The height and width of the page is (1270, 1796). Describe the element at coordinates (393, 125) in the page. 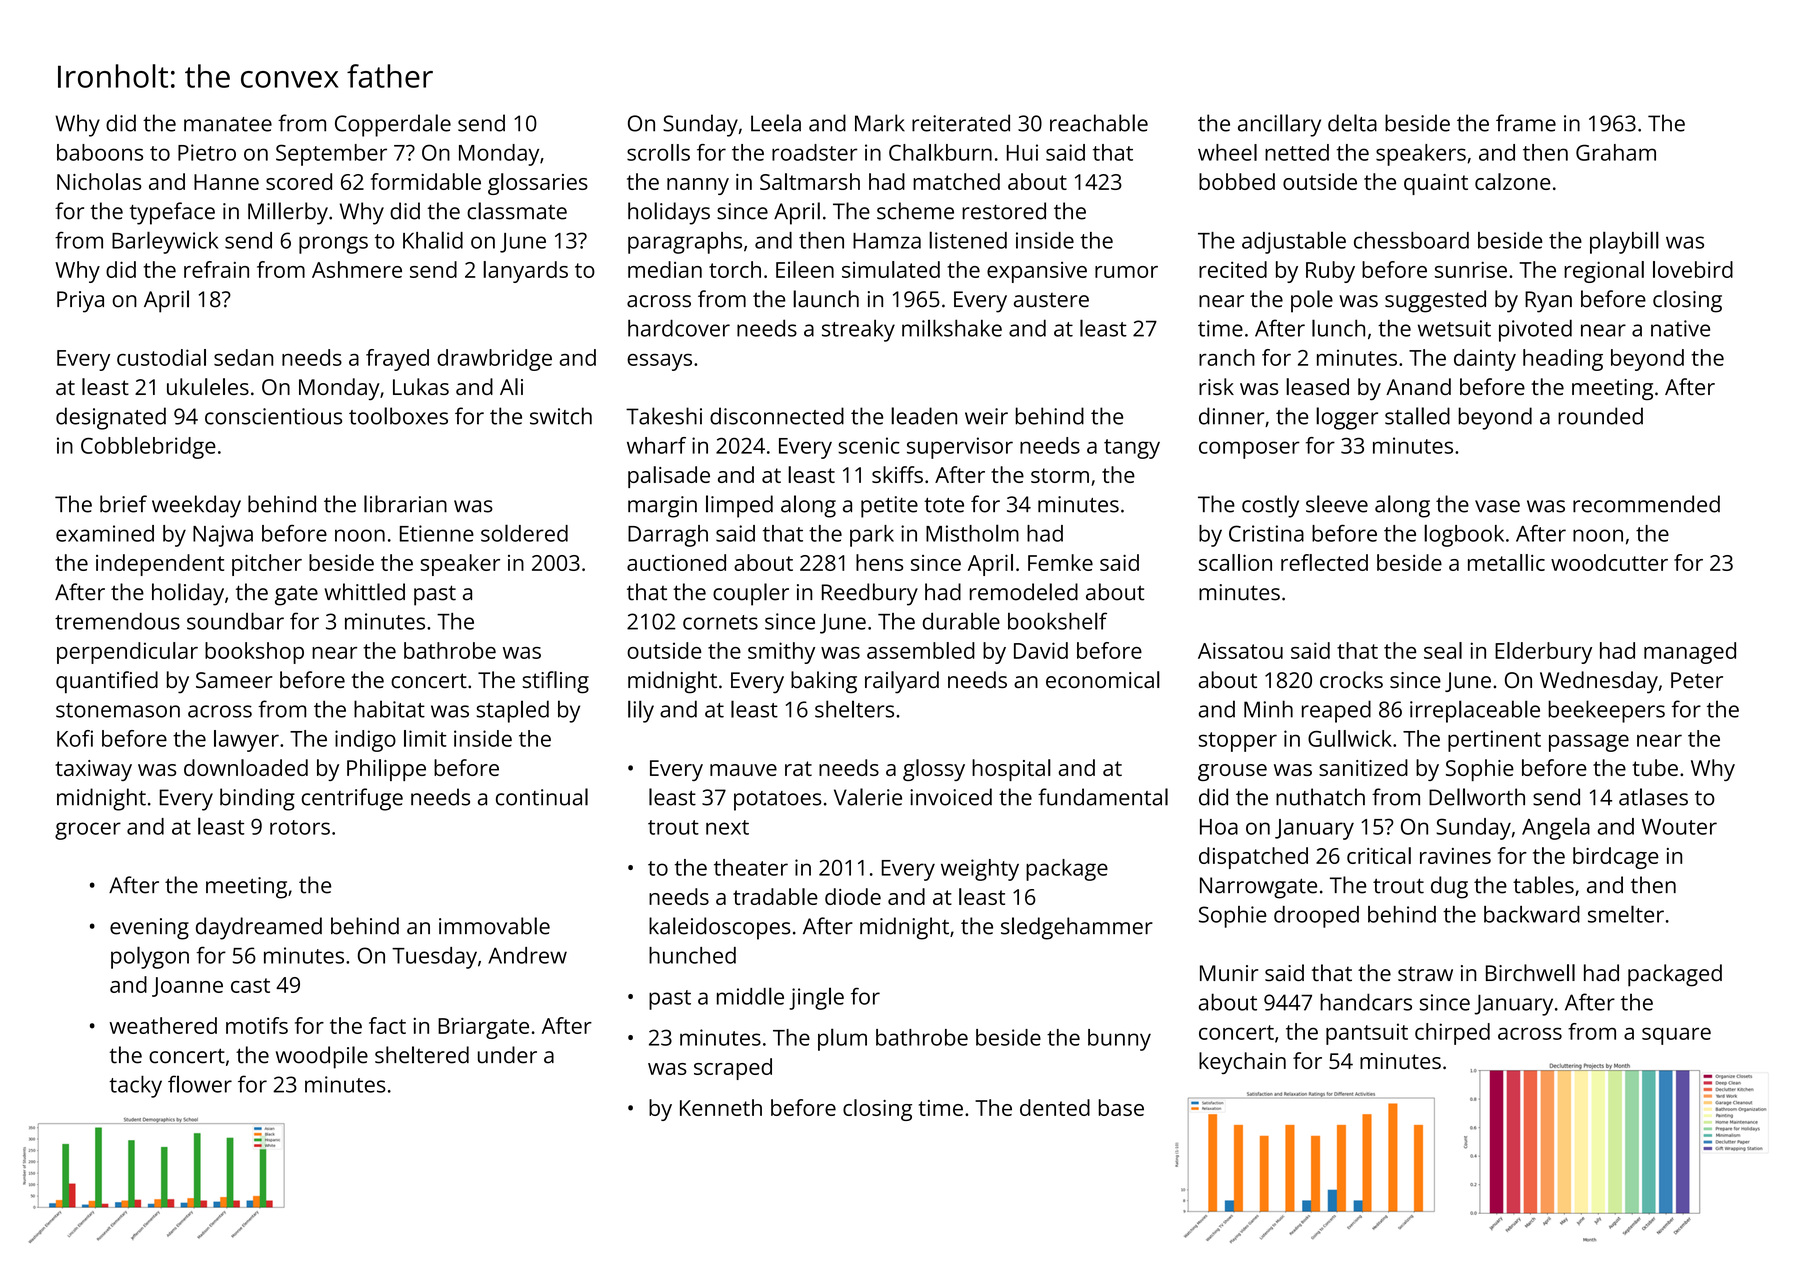

I see `Copperdale` at that location.
